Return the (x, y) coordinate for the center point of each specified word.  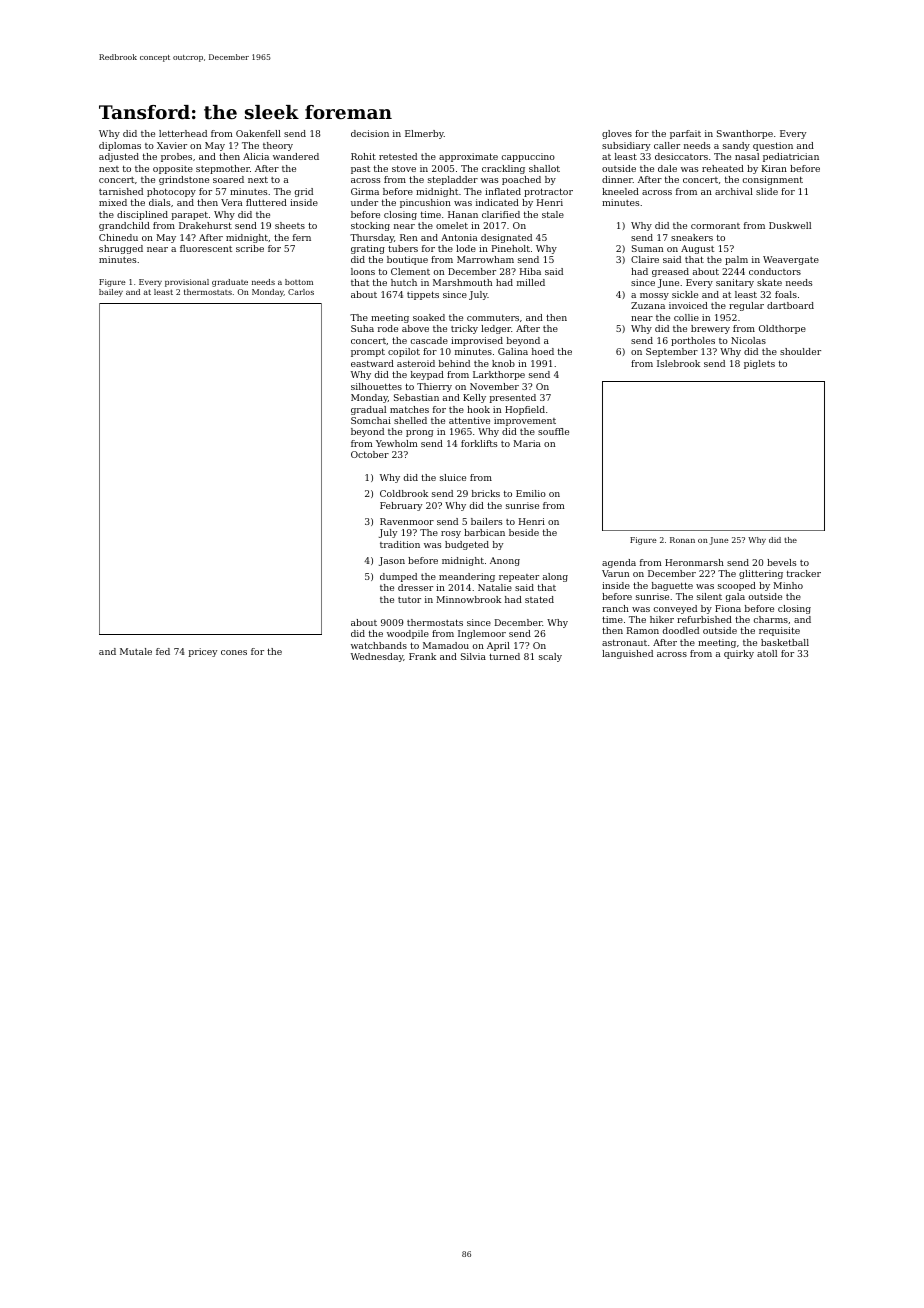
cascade (429, 340)
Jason (392, 561)
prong (419, 433)
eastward (372, 363)
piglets (759, 364)
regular (746, 306)
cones (234, 652)
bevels (781, 562)
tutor (409, 600)
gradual (368, 410)
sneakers (692, 237)
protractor (548, 192)
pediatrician (791, 157)
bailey (111, 293)
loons (363, 271)
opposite (173, 169)
